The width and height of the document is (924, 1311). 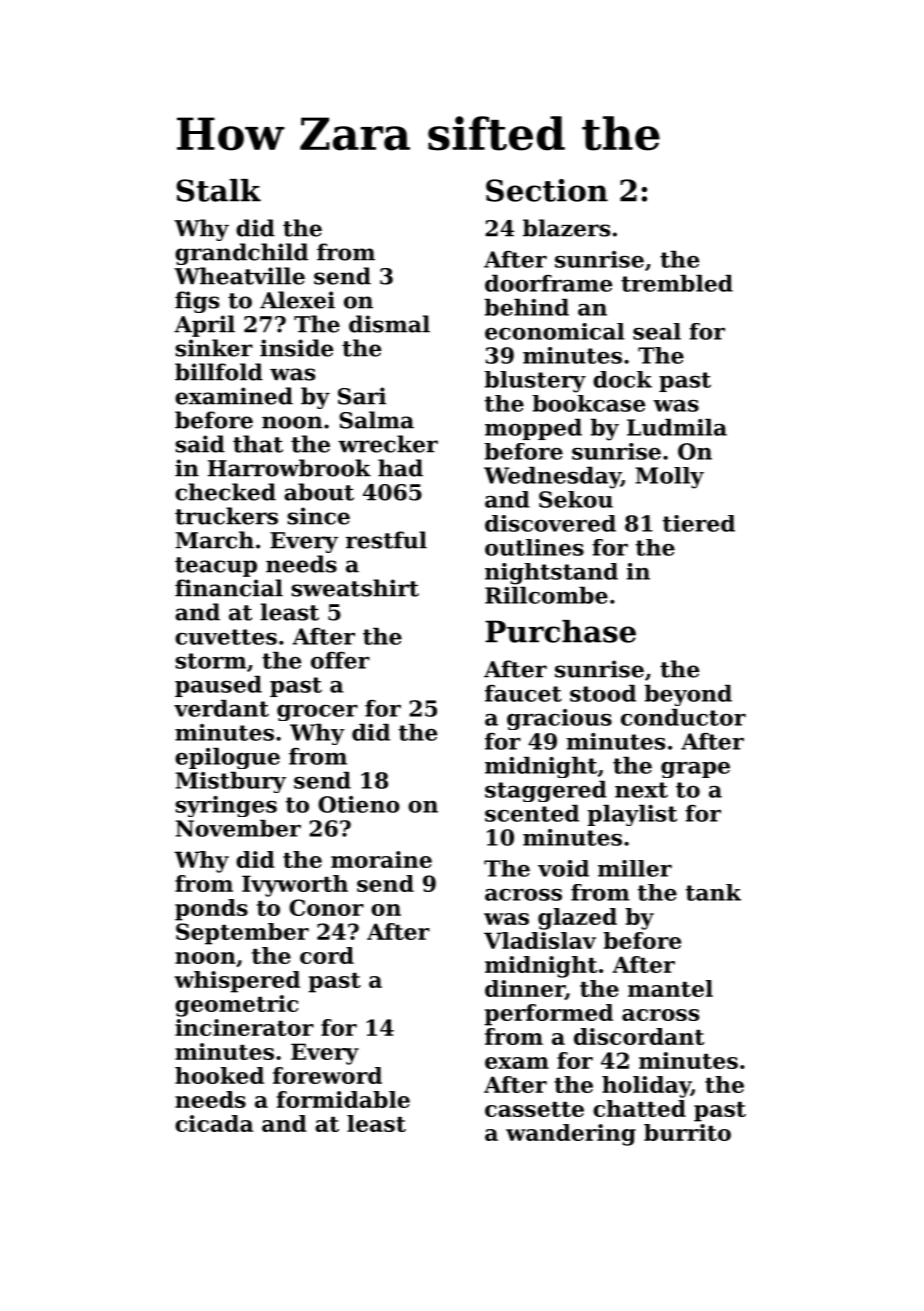 What do you see at coordinates (669, 478) in the document?
I see `Molly` at bounding box center [669, 478].
